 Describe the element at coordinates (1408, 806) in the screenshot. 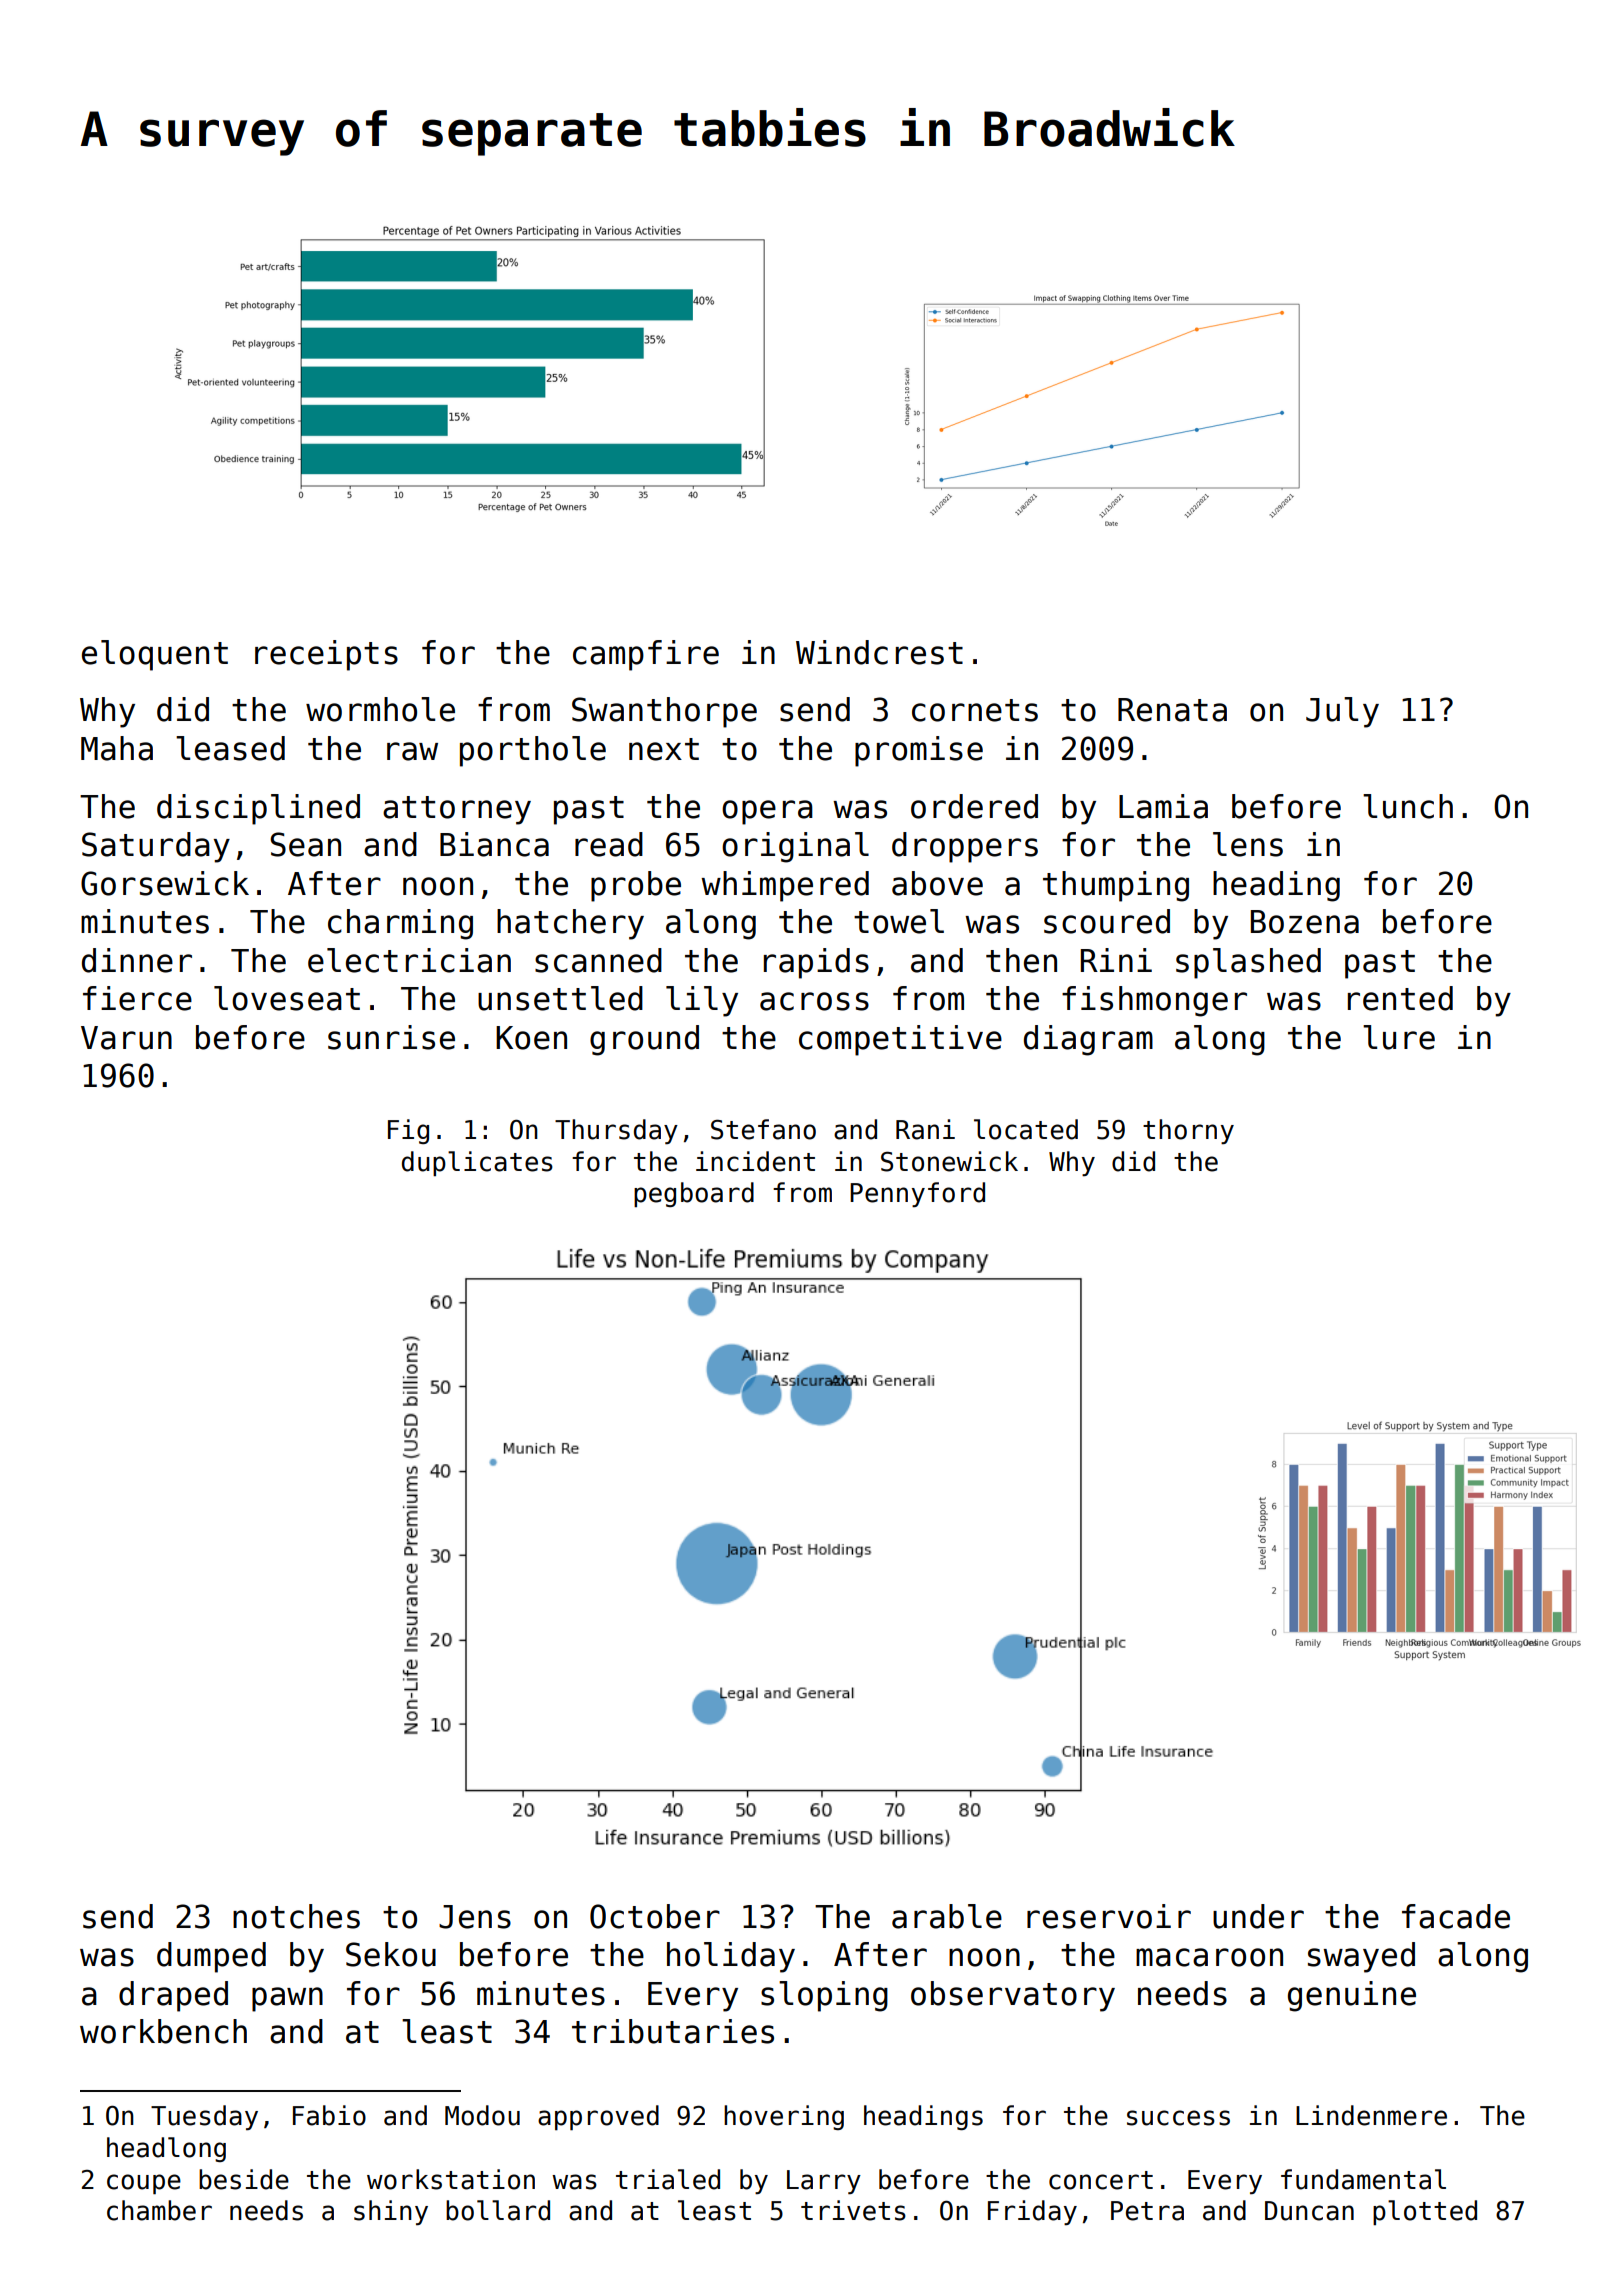

I see `lunch` at that location.
